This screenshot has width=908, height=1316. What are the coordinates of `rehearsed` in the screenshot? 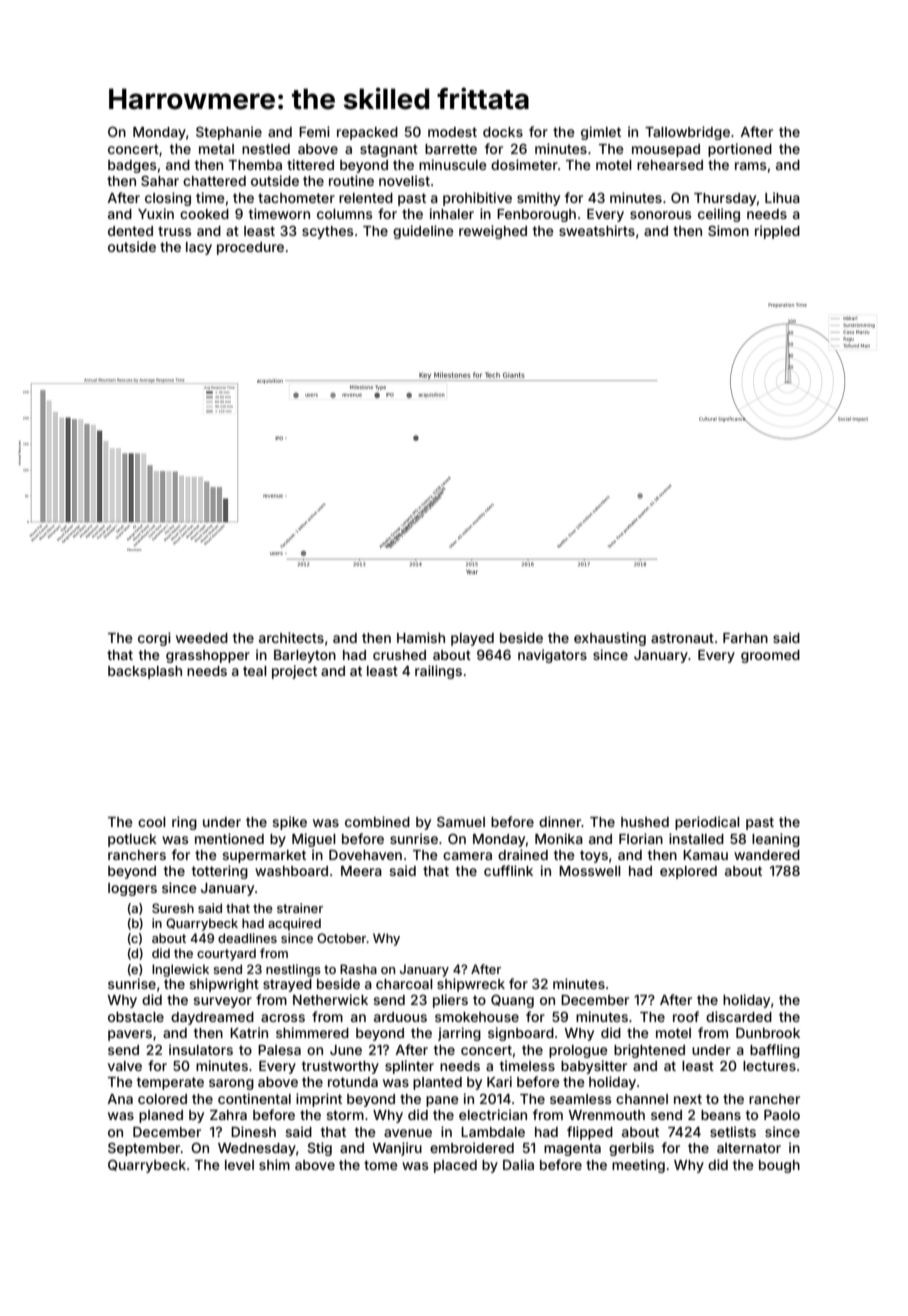 It's located at (670, 165).
